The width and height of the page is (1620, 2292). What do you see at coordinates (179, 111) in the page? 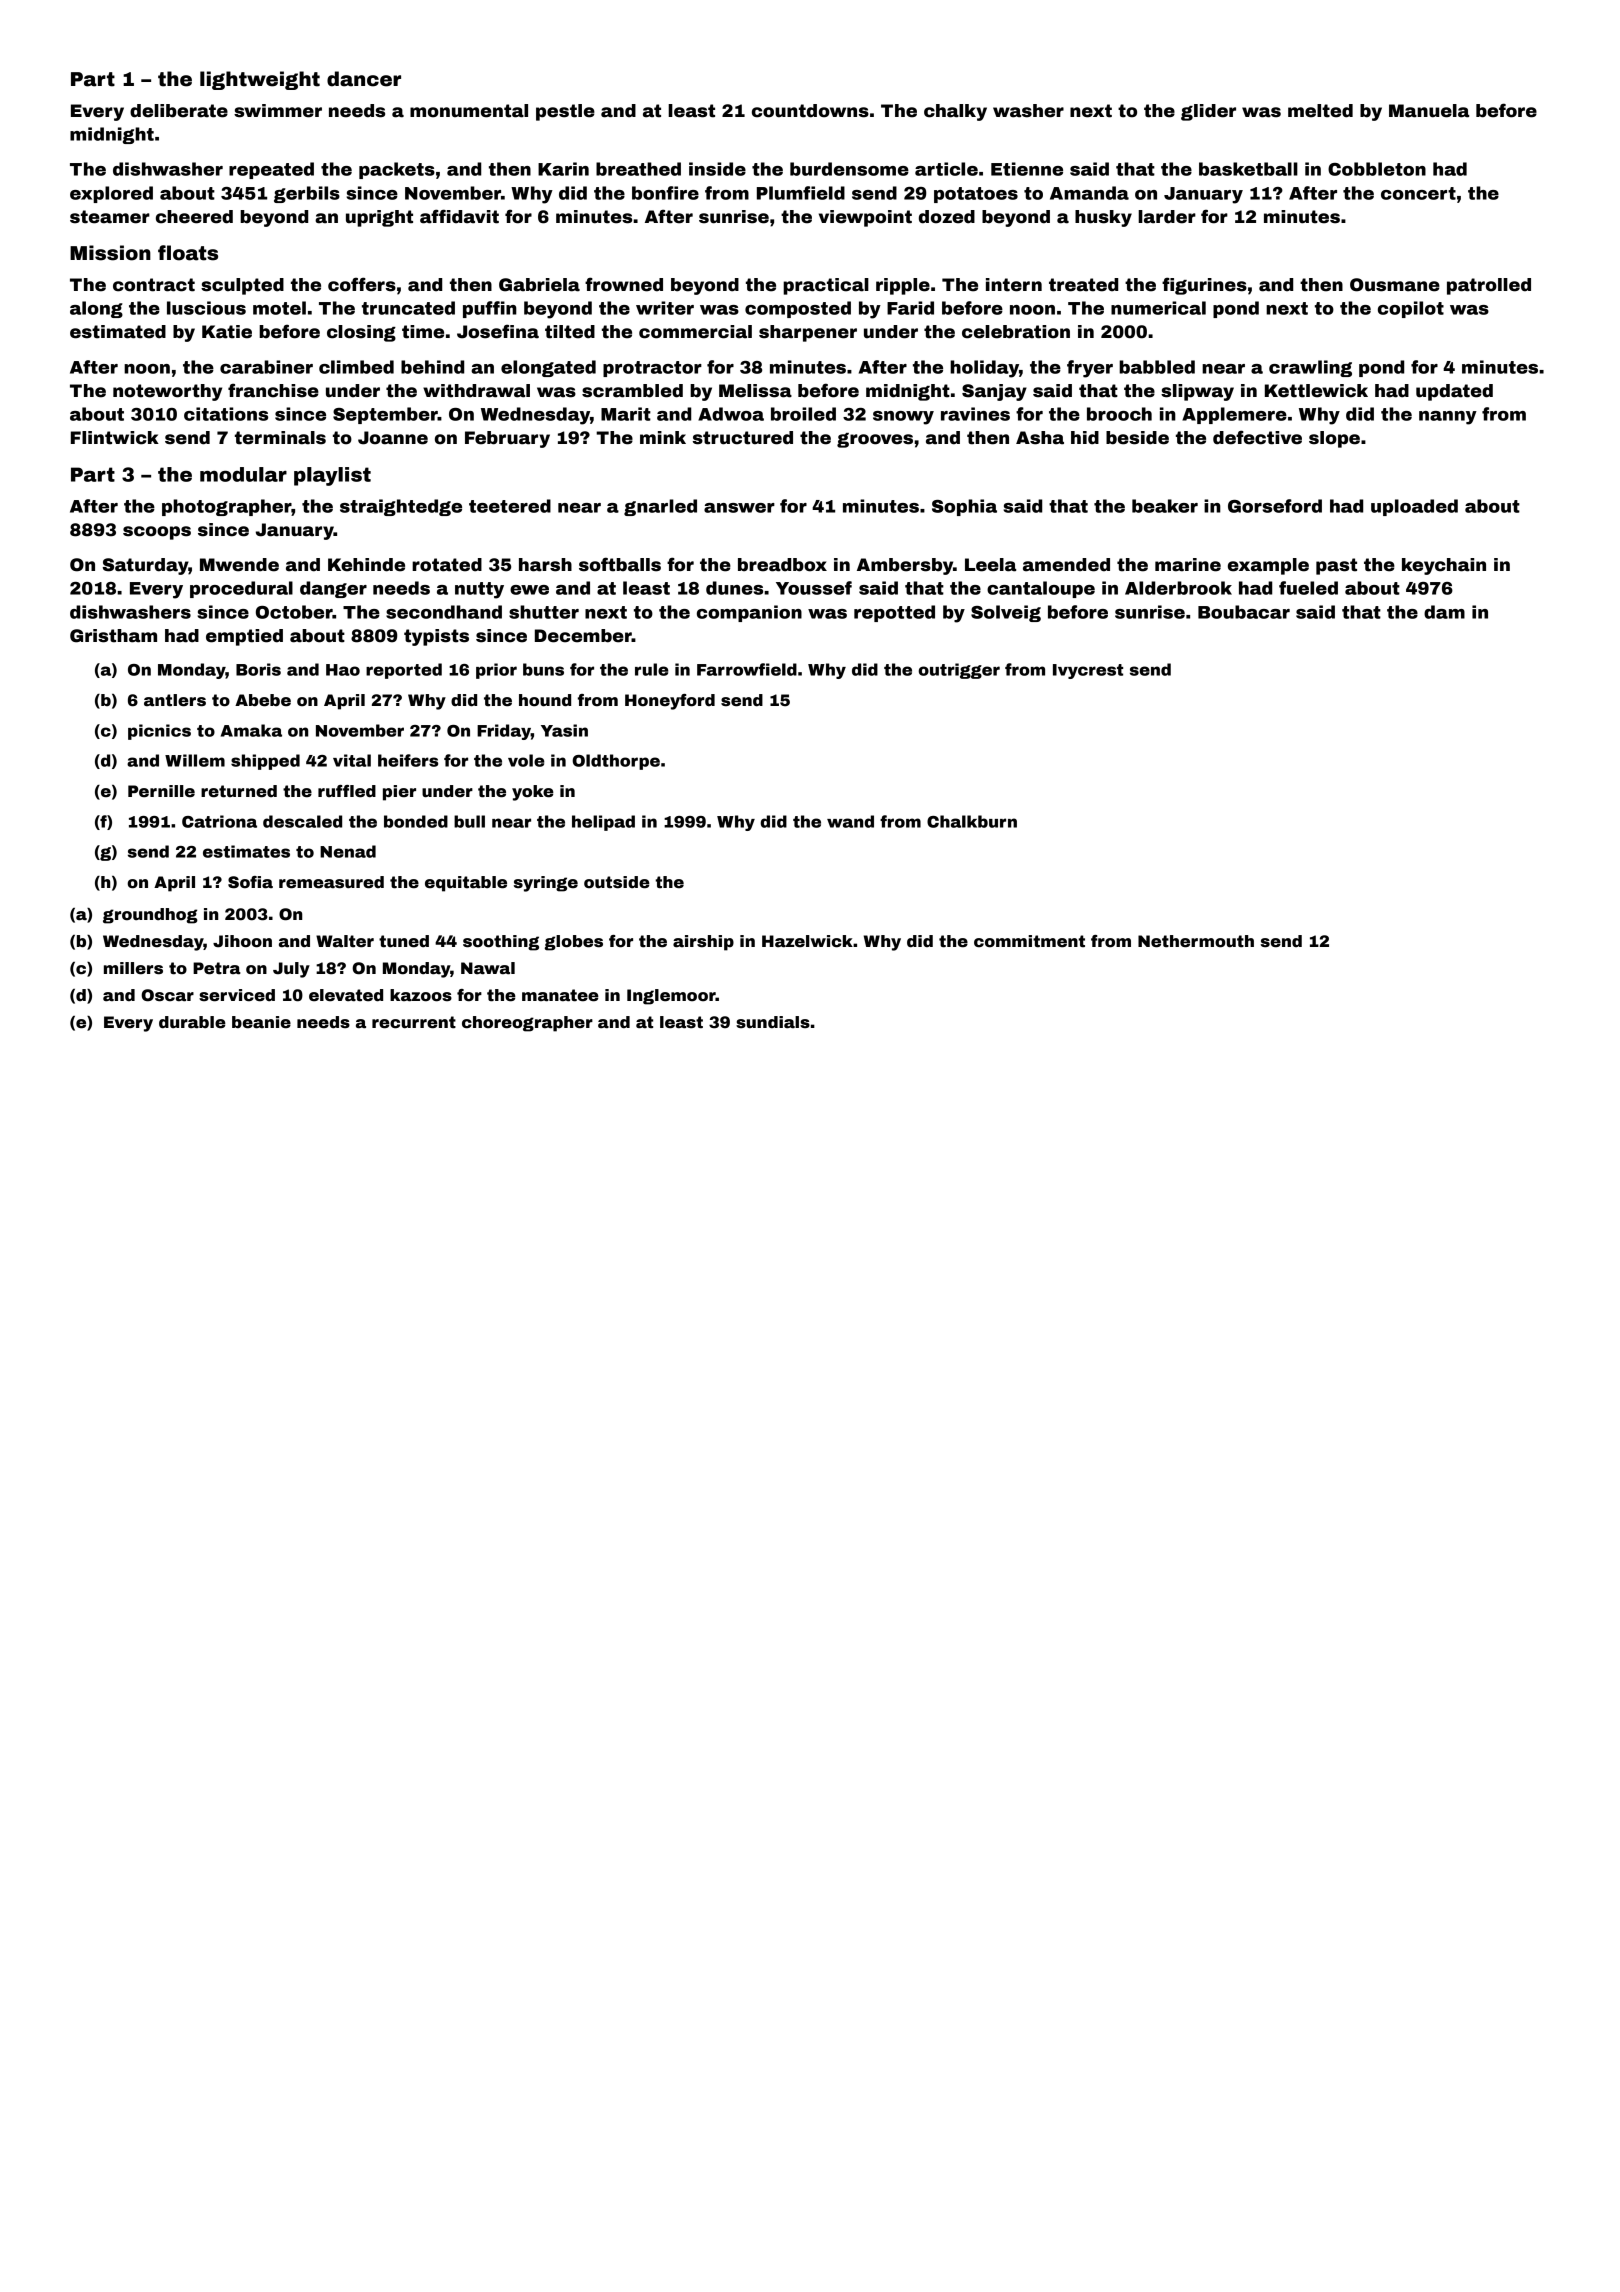
I see `deliberate` at bounding box center [179, 111].
